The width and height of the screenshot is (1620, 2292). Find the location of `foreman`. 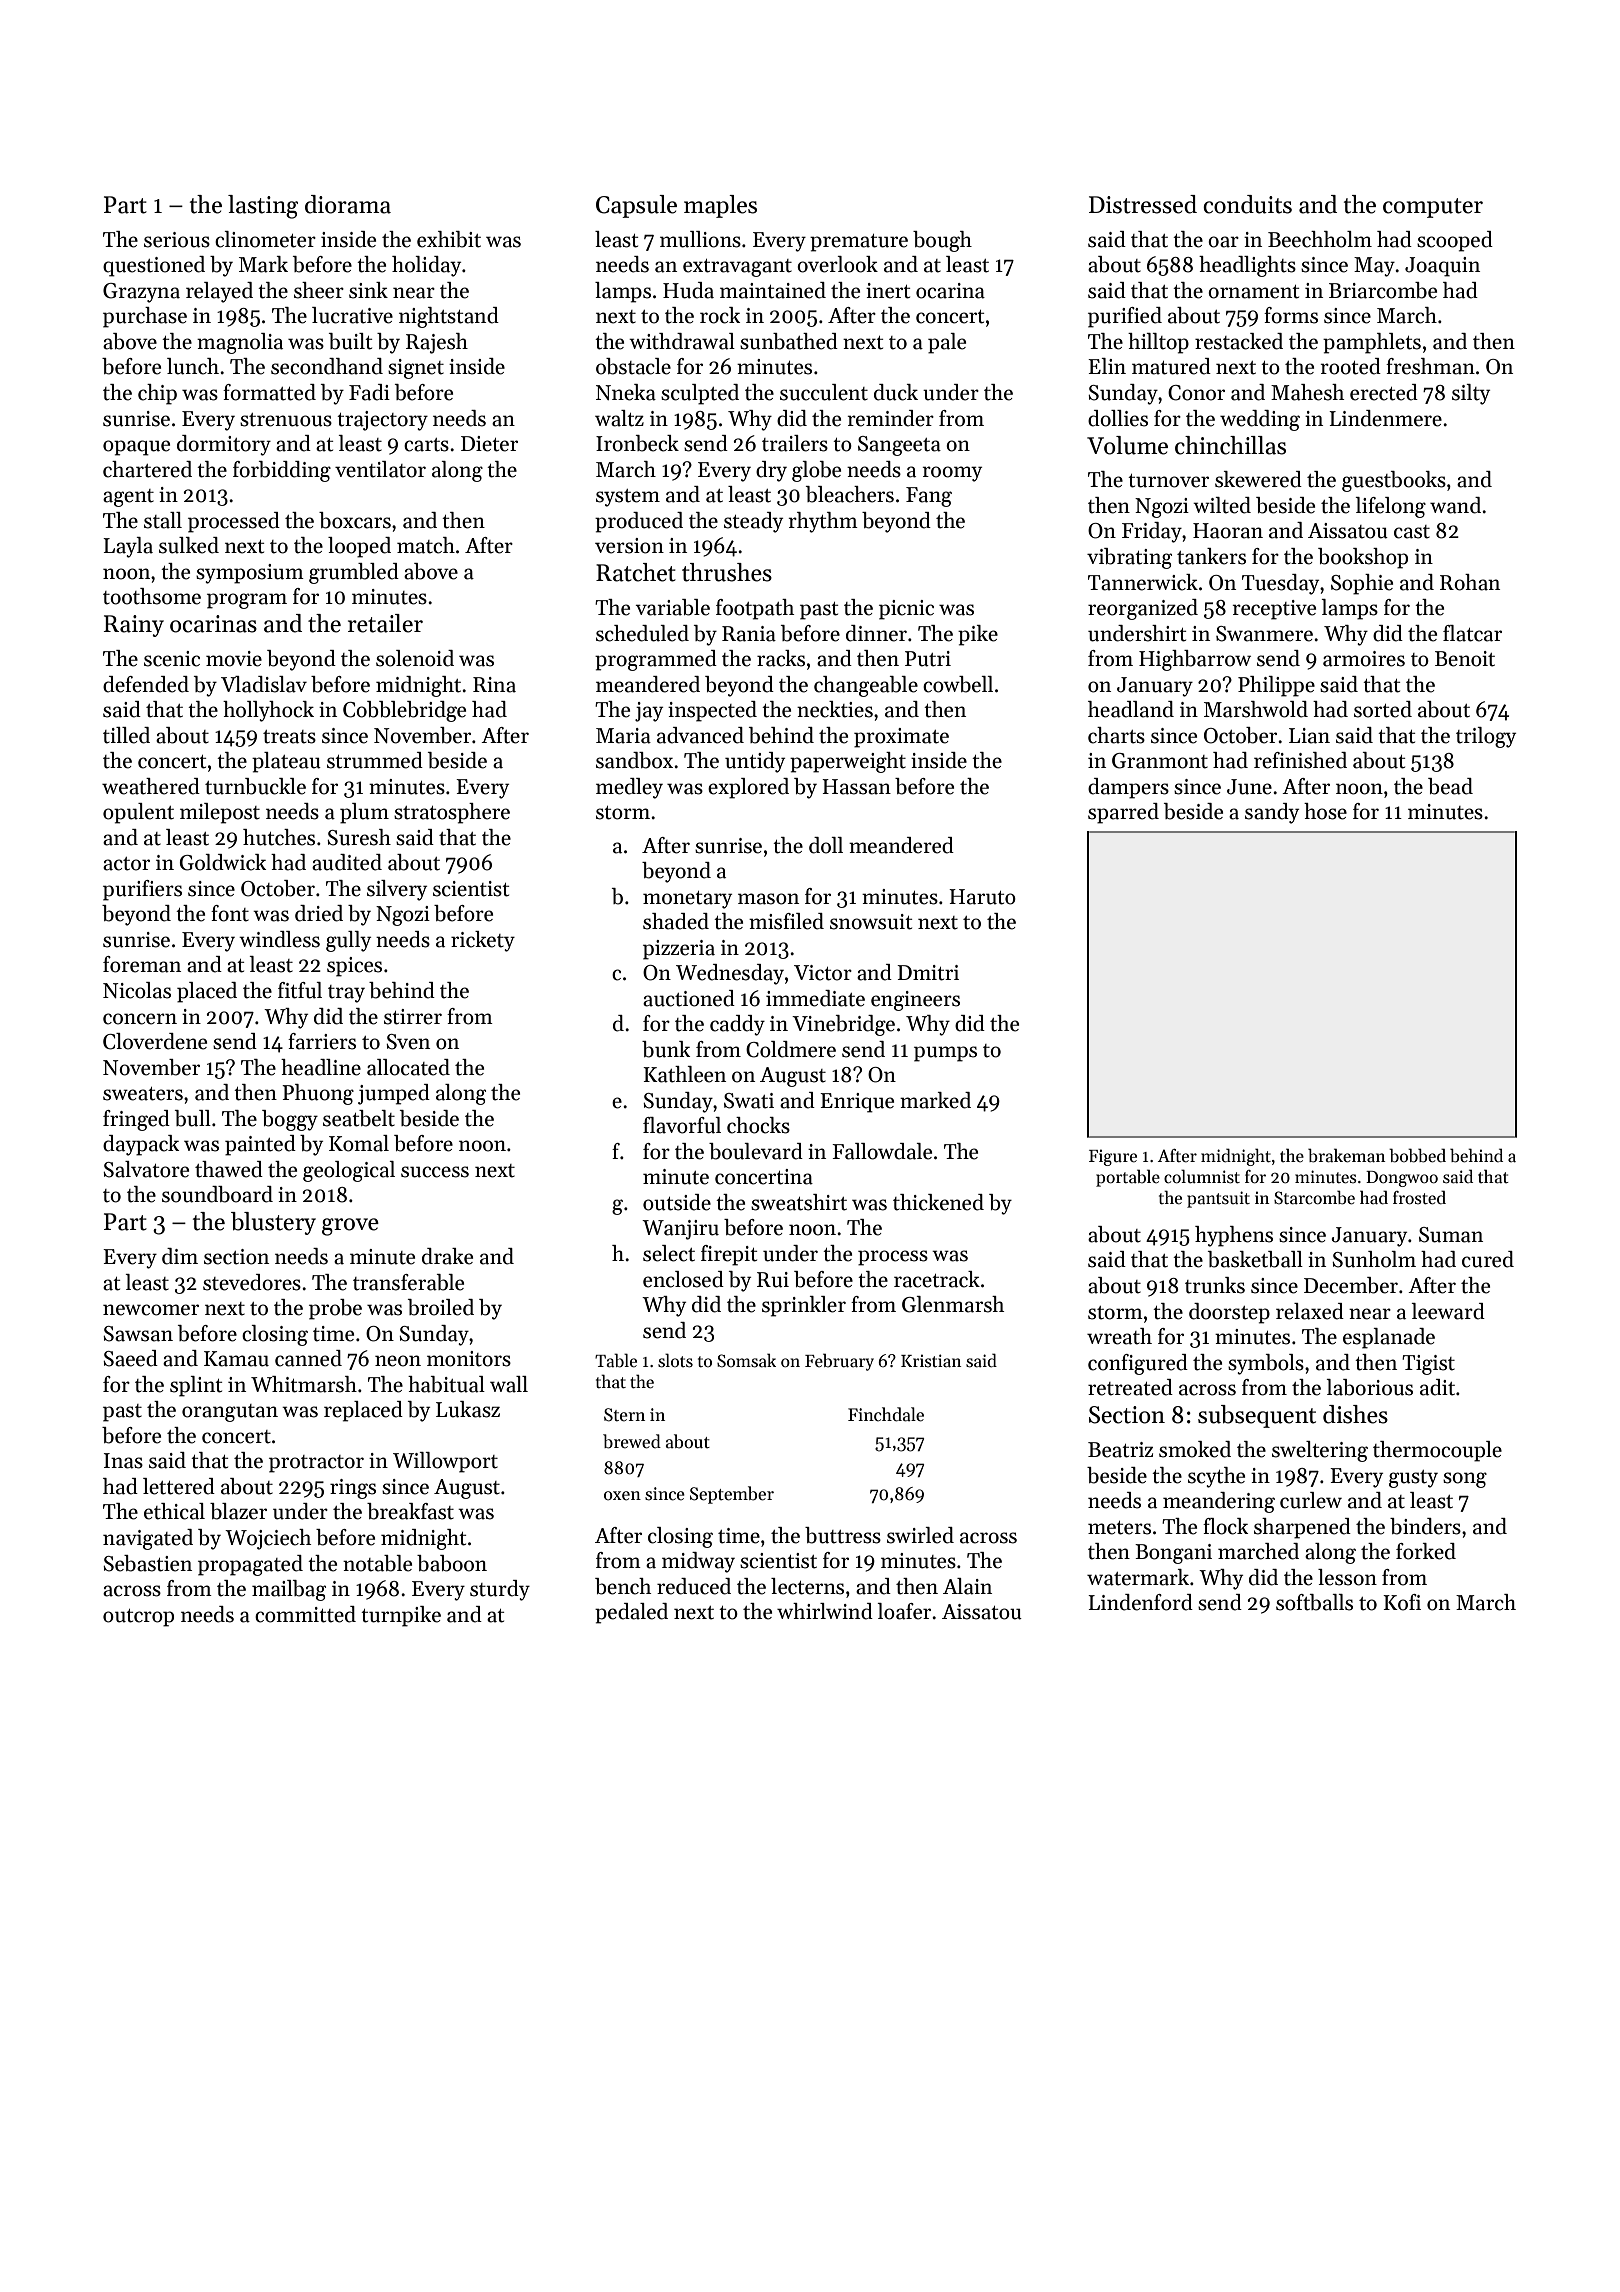

foreman is located at coordinates (142, 964).
